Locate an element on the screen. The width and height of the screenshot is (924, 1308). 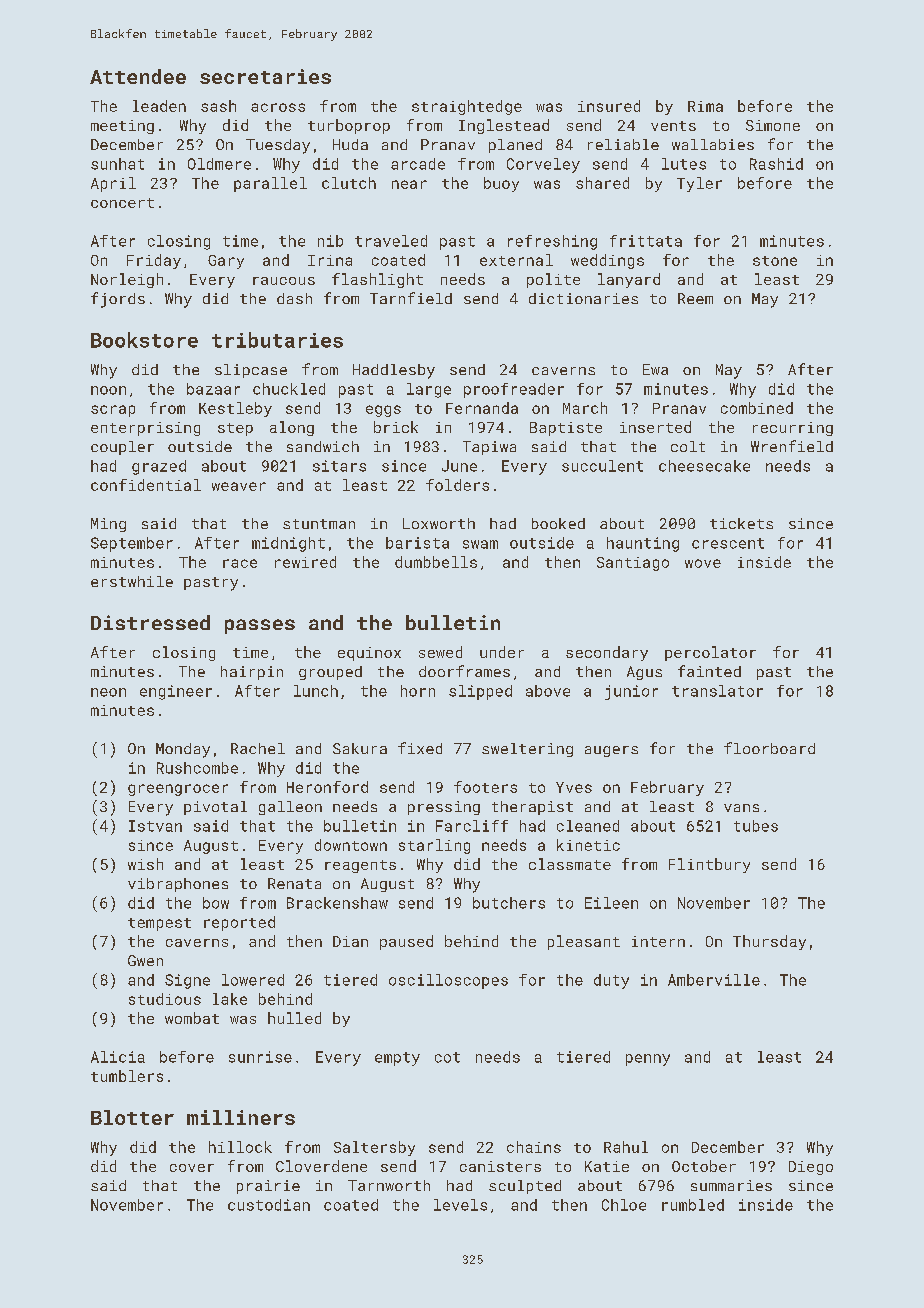
tributaries is located at coordinates (277, 340).
